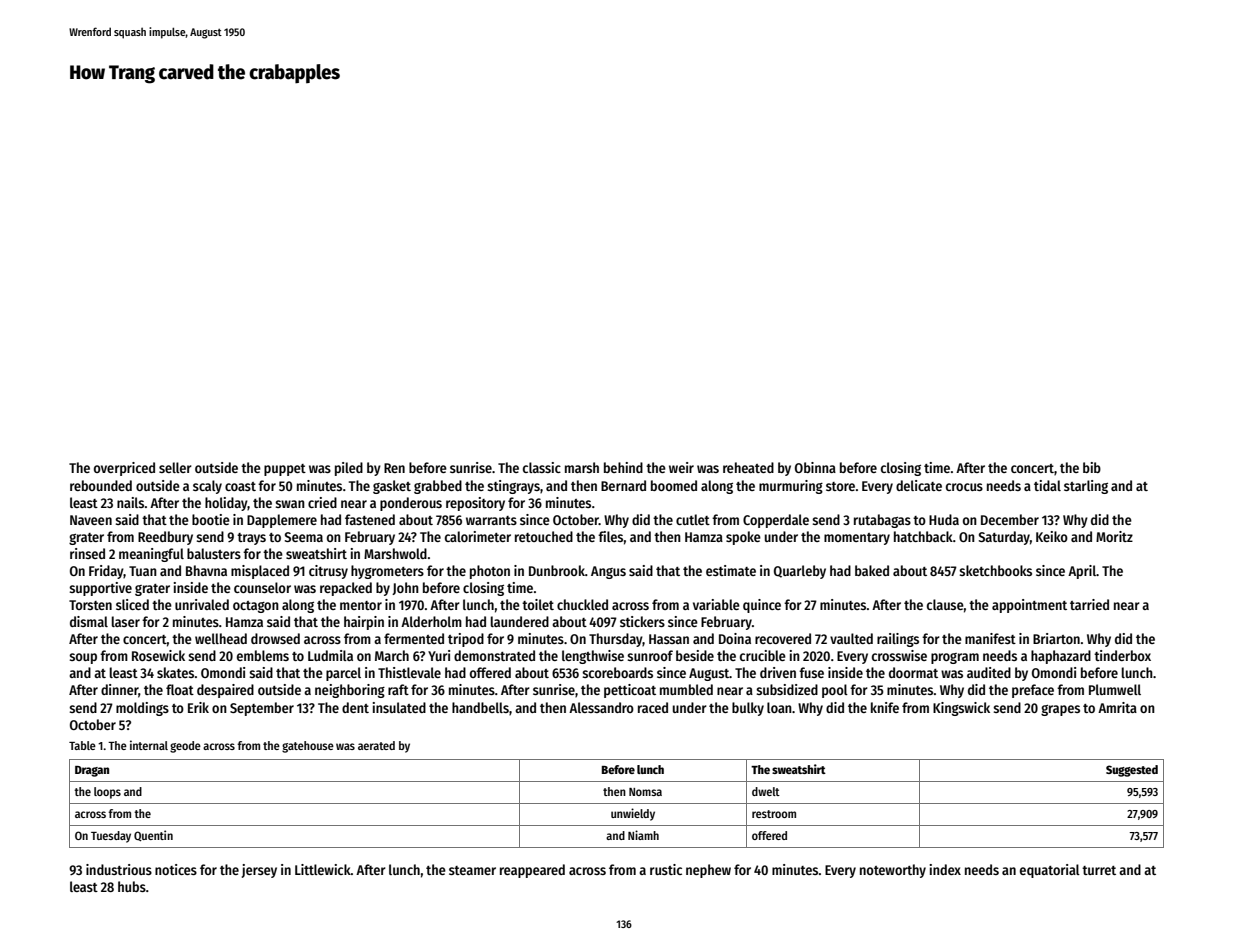 This screenshot has width=1233, height=952. I want to click on cutlet, so click(693, 519).
